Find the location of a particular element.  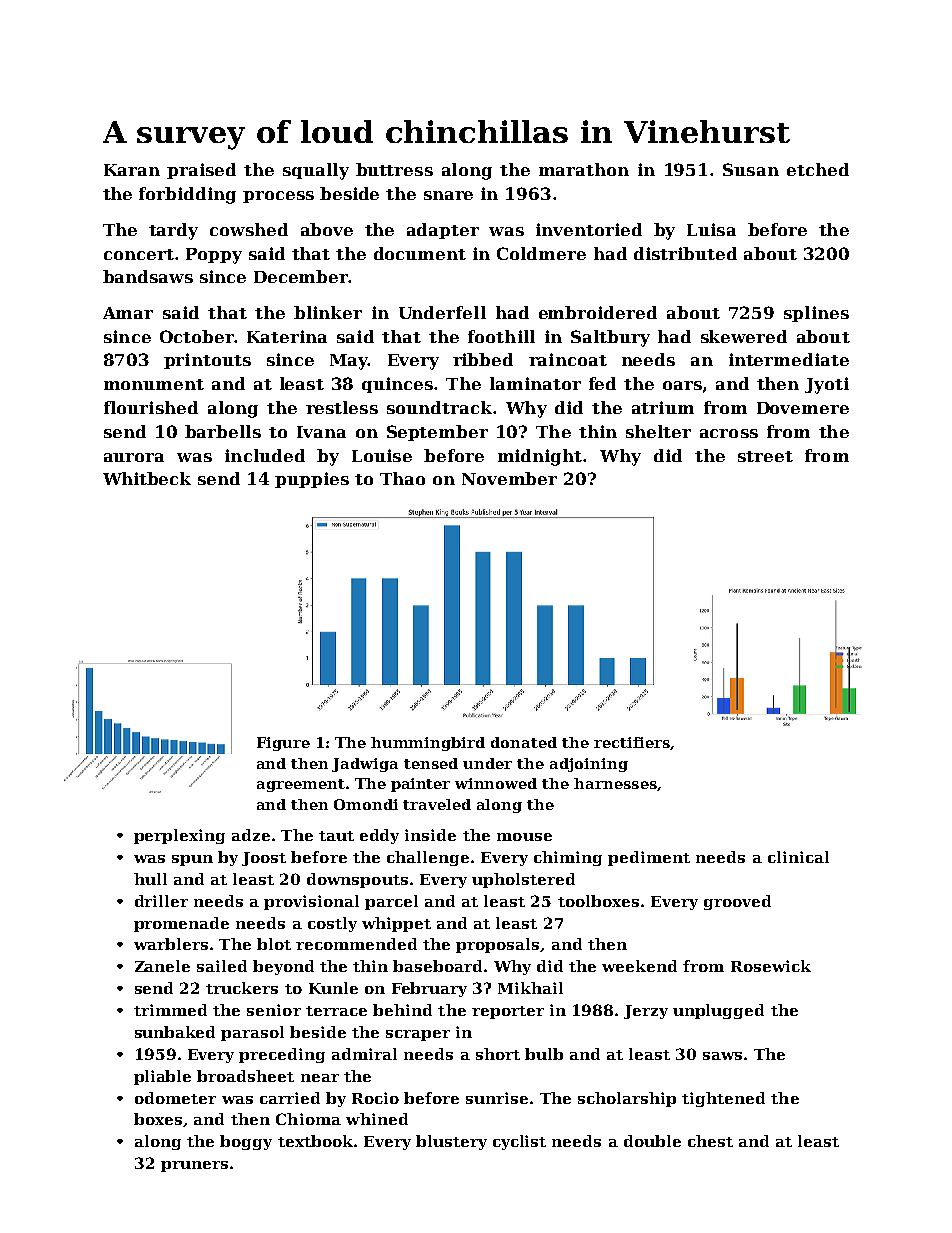

praised is located at coordinates (201, 171).
